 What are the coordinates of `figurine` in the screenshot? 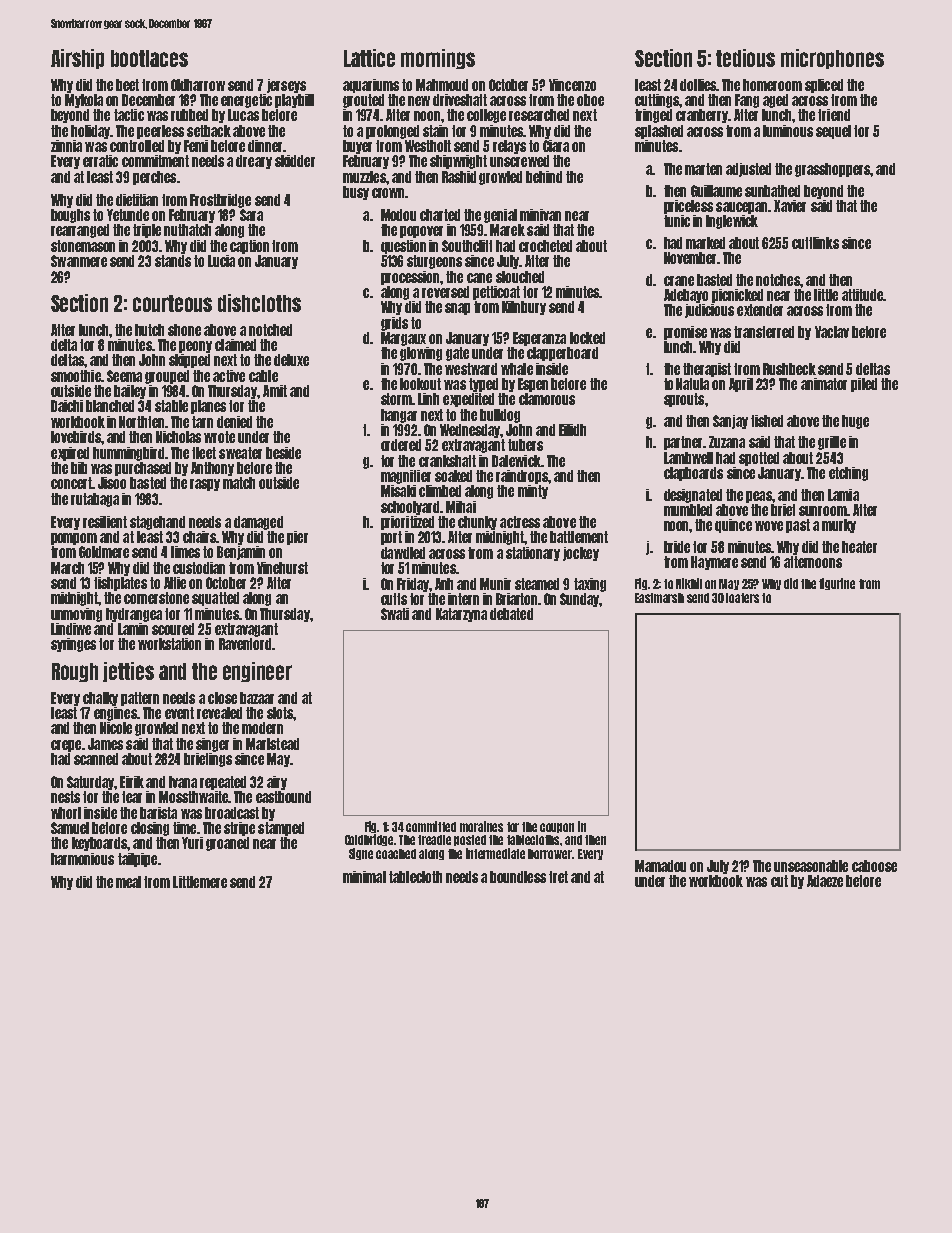 It's located at (837, 584).
